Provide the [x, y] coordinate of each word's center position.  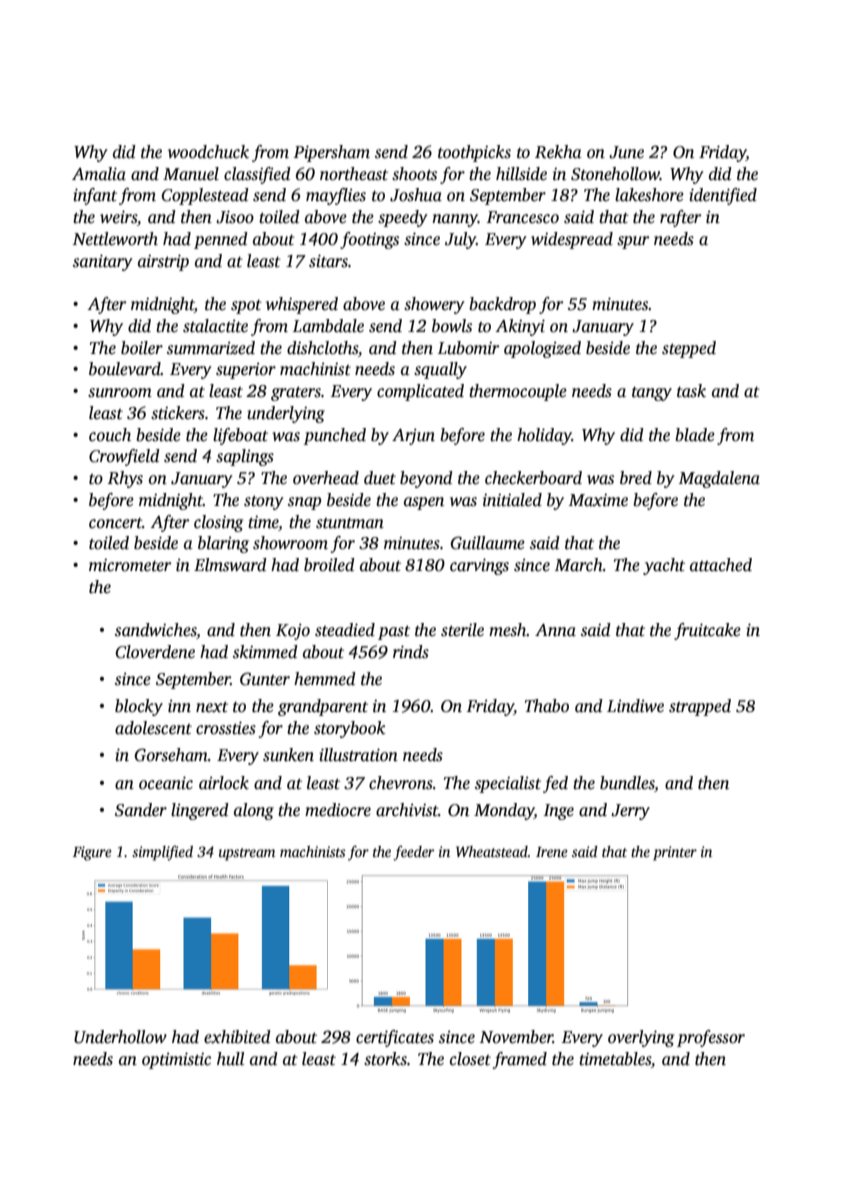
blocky [139, 707]
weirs [118, 217]
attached [721, 565]
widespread [572, 240]
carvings [479, 566]
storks [385, 1059]
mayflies [336, 196]
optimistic [176, 1060]
